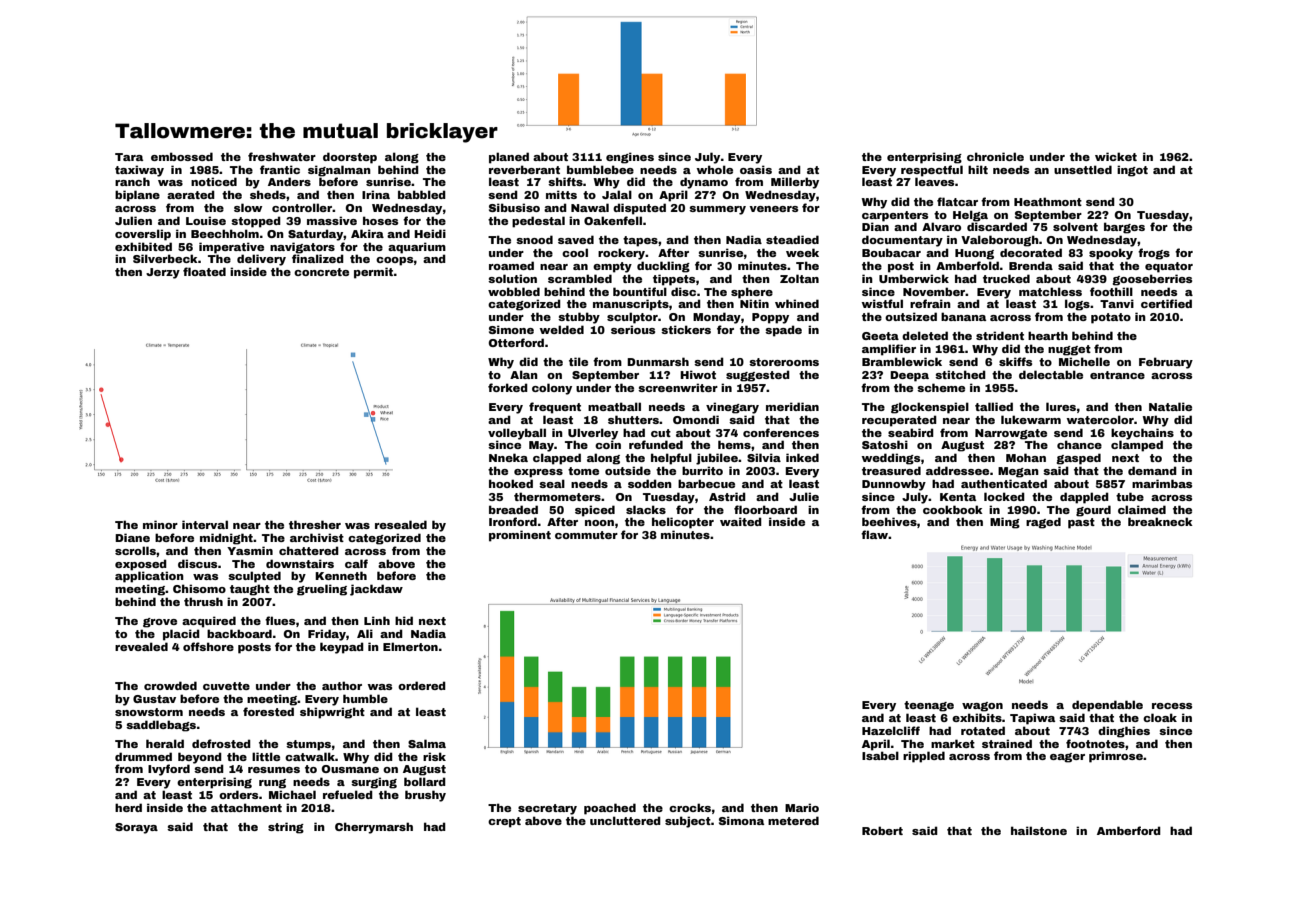 Image resolution: width=1308 pixels, height=924 pixels. What do you see at coordinates (580, 278) in the screenshot?
I see `scrambled` at bounding box center [580, 278].
